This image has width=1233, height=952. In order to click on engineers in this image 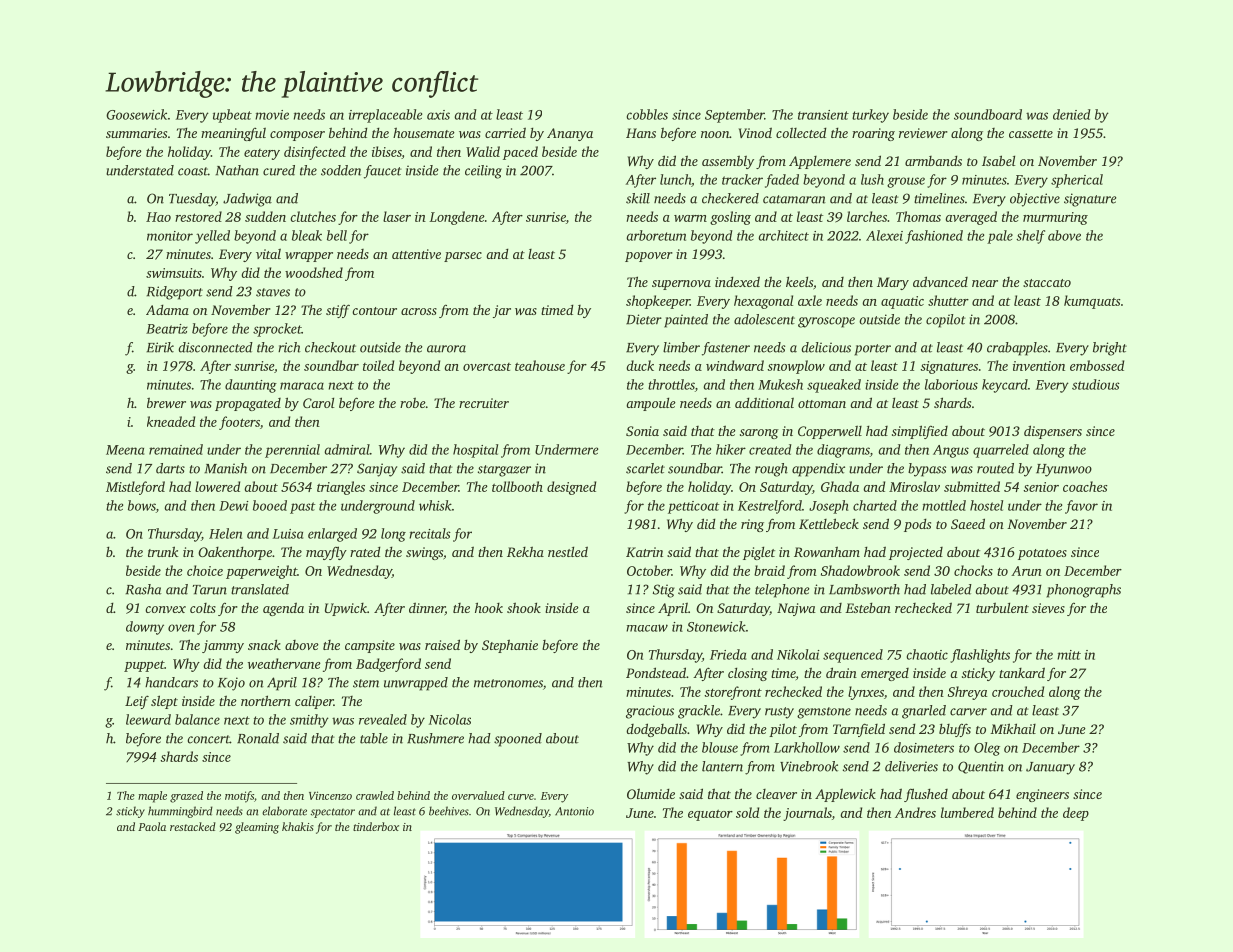, I will do `click(1042, 795)`.
